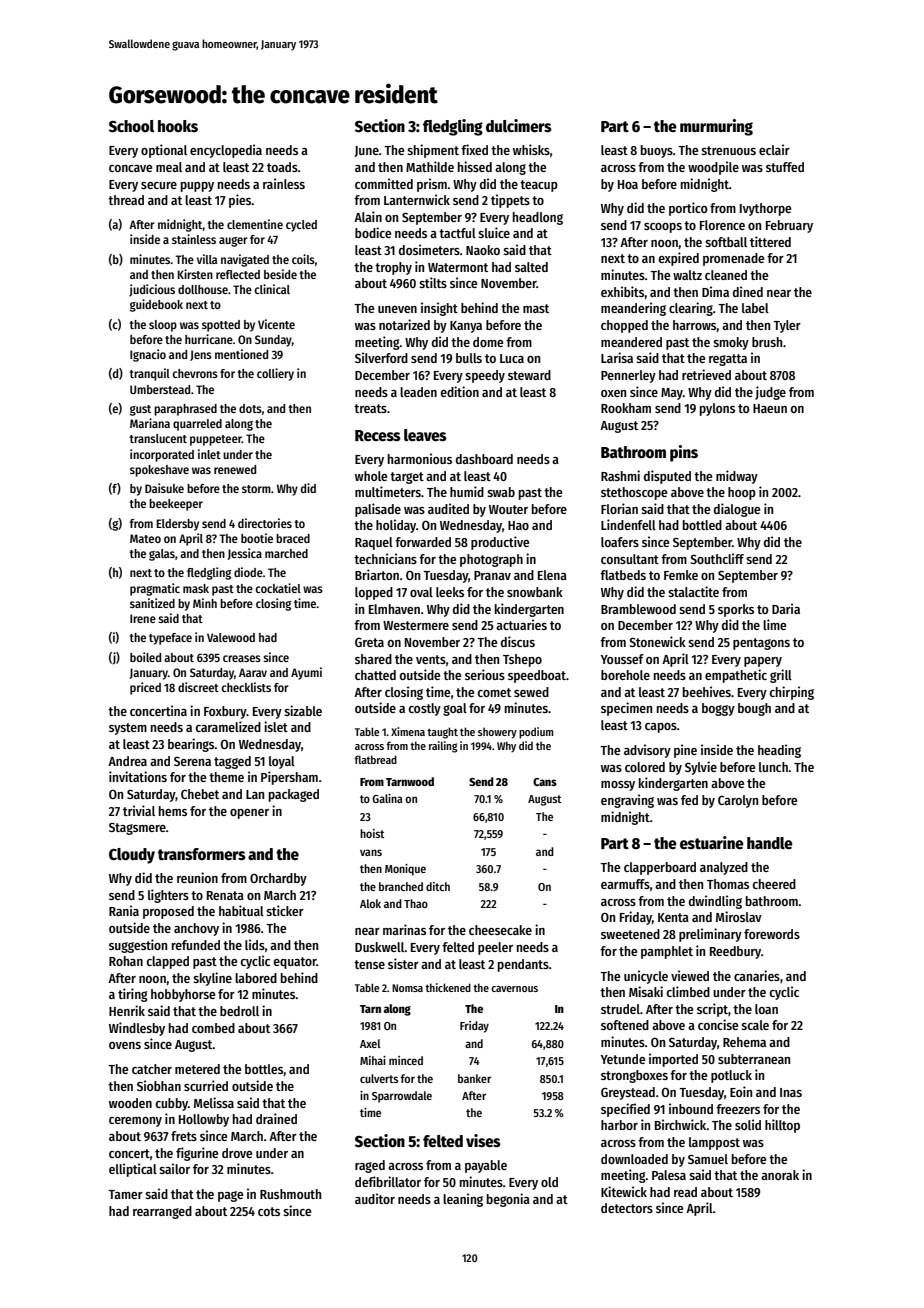  What do you see at coordinates (519, 126) in the screenshot?
I see `dulcimers` at bounding box center [519, 126].
